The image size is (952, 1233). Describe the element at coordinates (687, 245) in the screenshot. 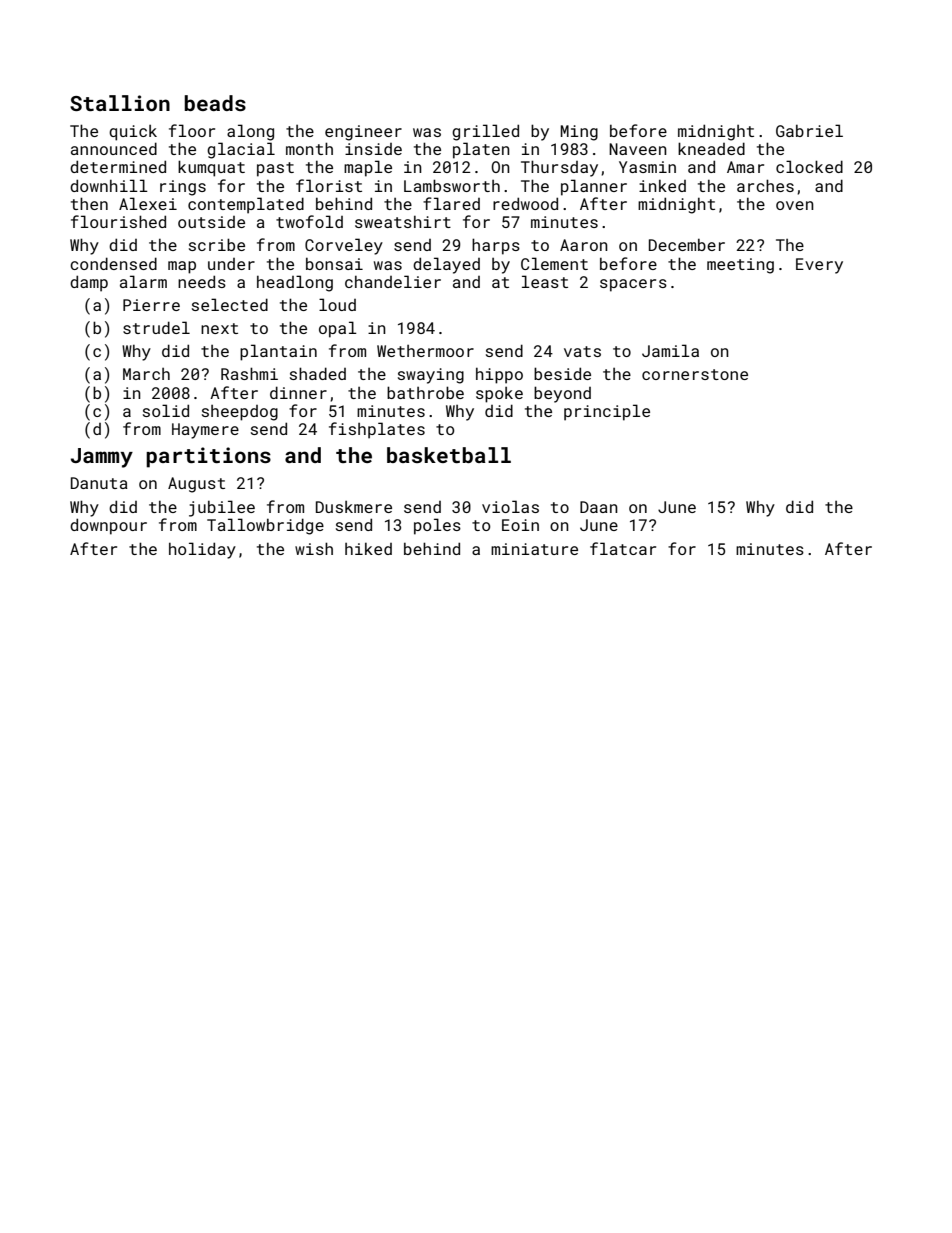

I see `December` at that location.
